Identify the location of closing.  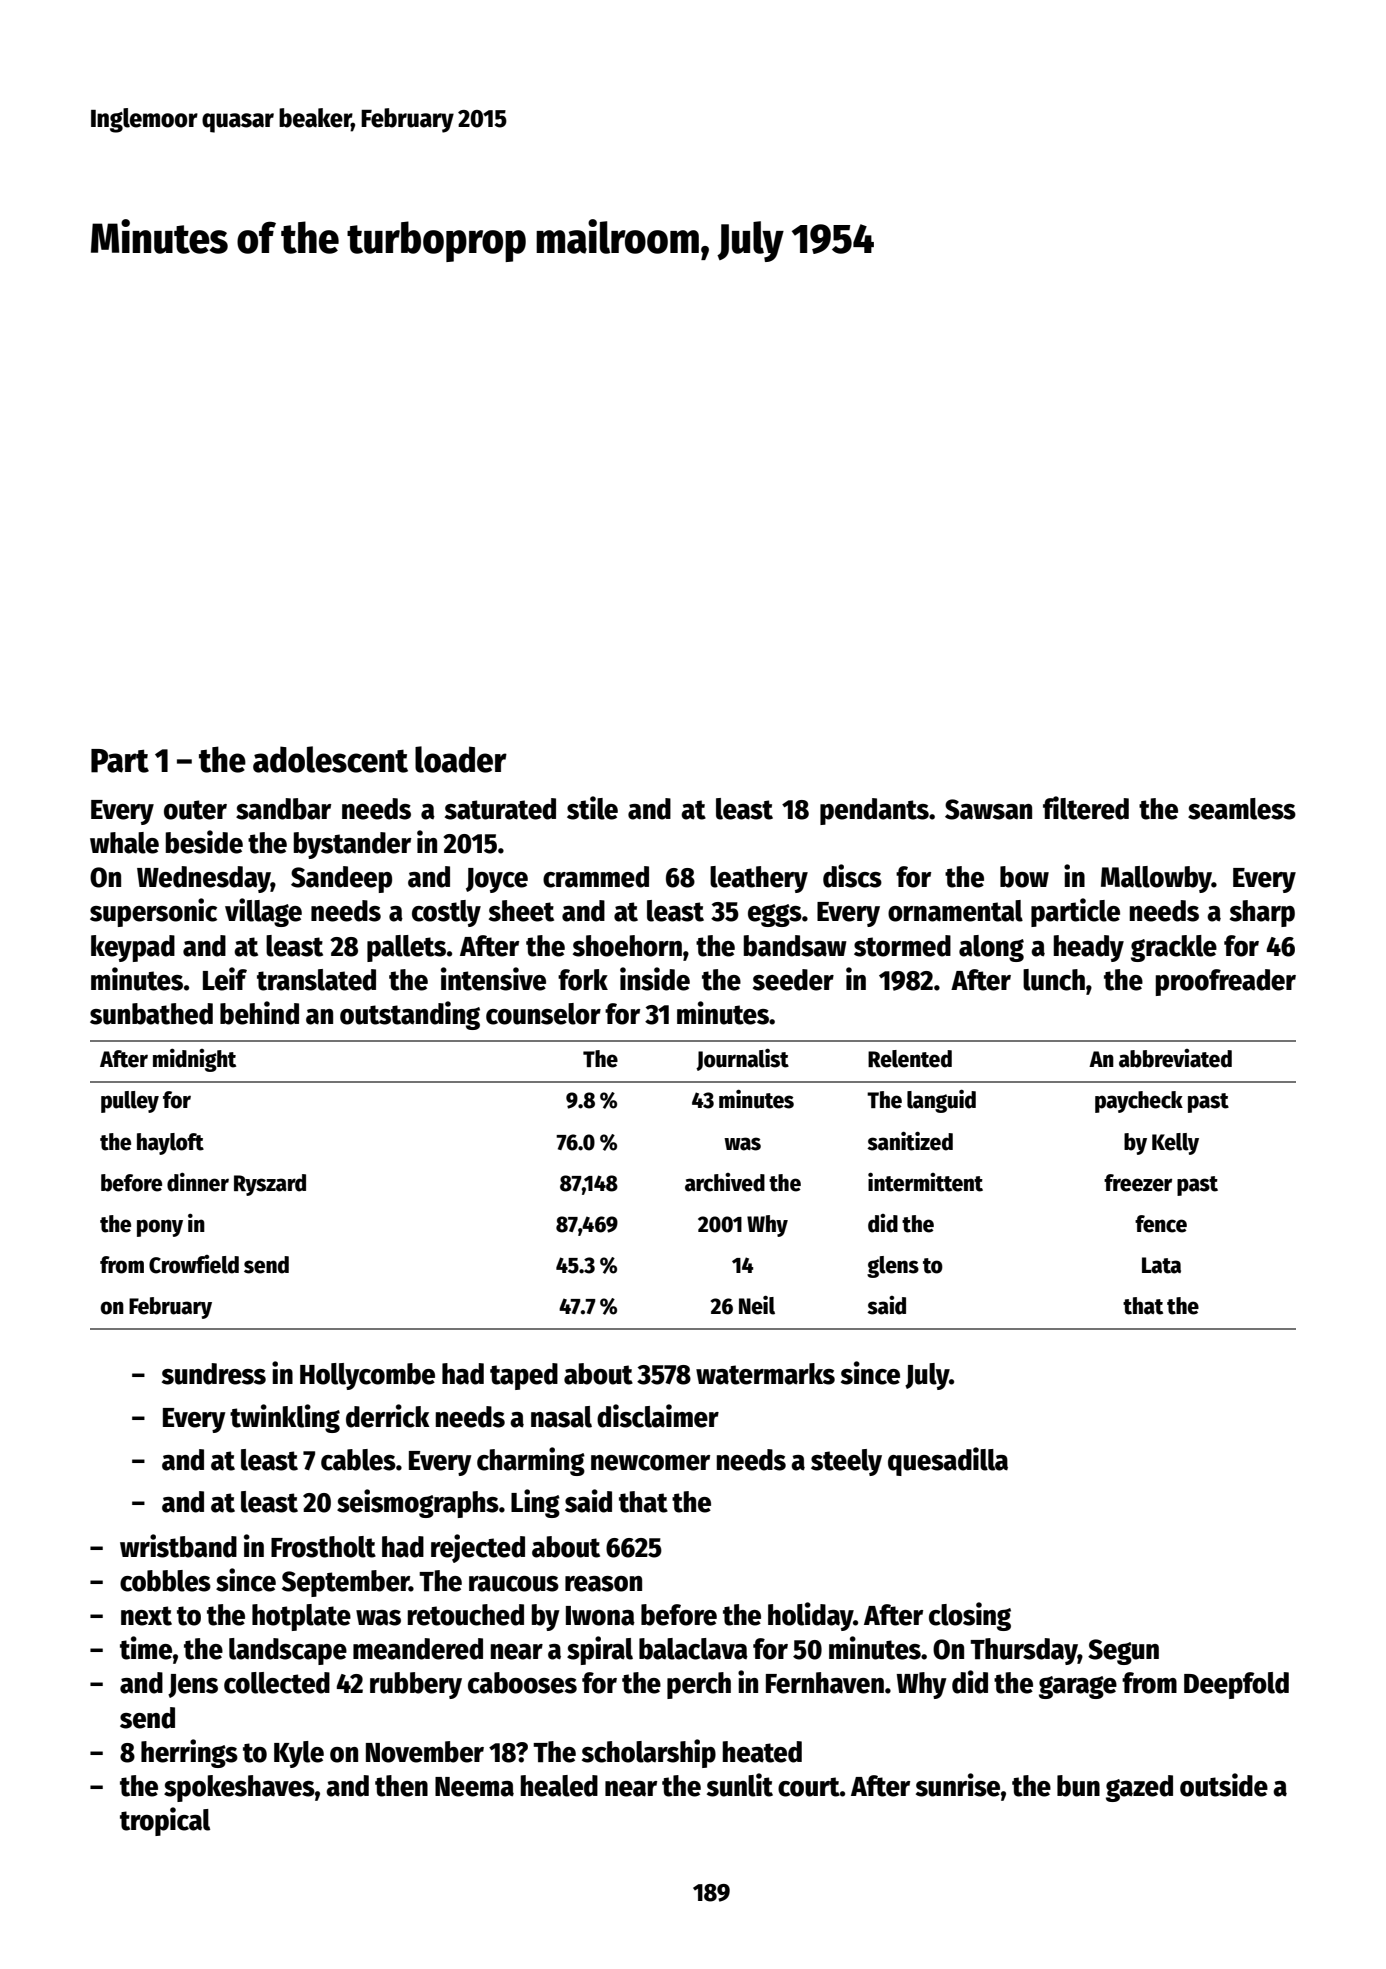
(970, 1616).
